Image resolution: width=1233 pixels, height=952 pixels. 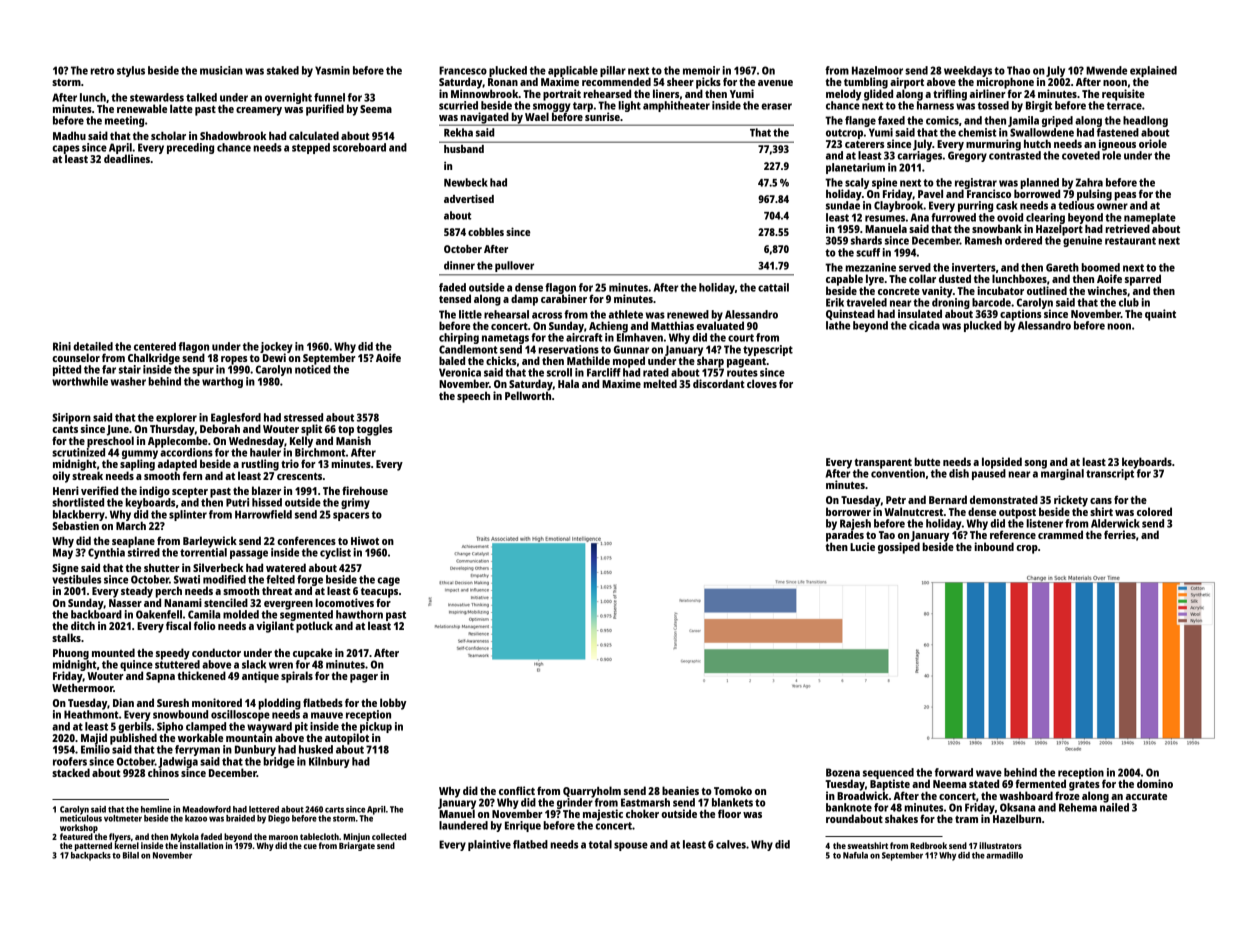 I want to click on spouse, so click(x=631, y=846).
